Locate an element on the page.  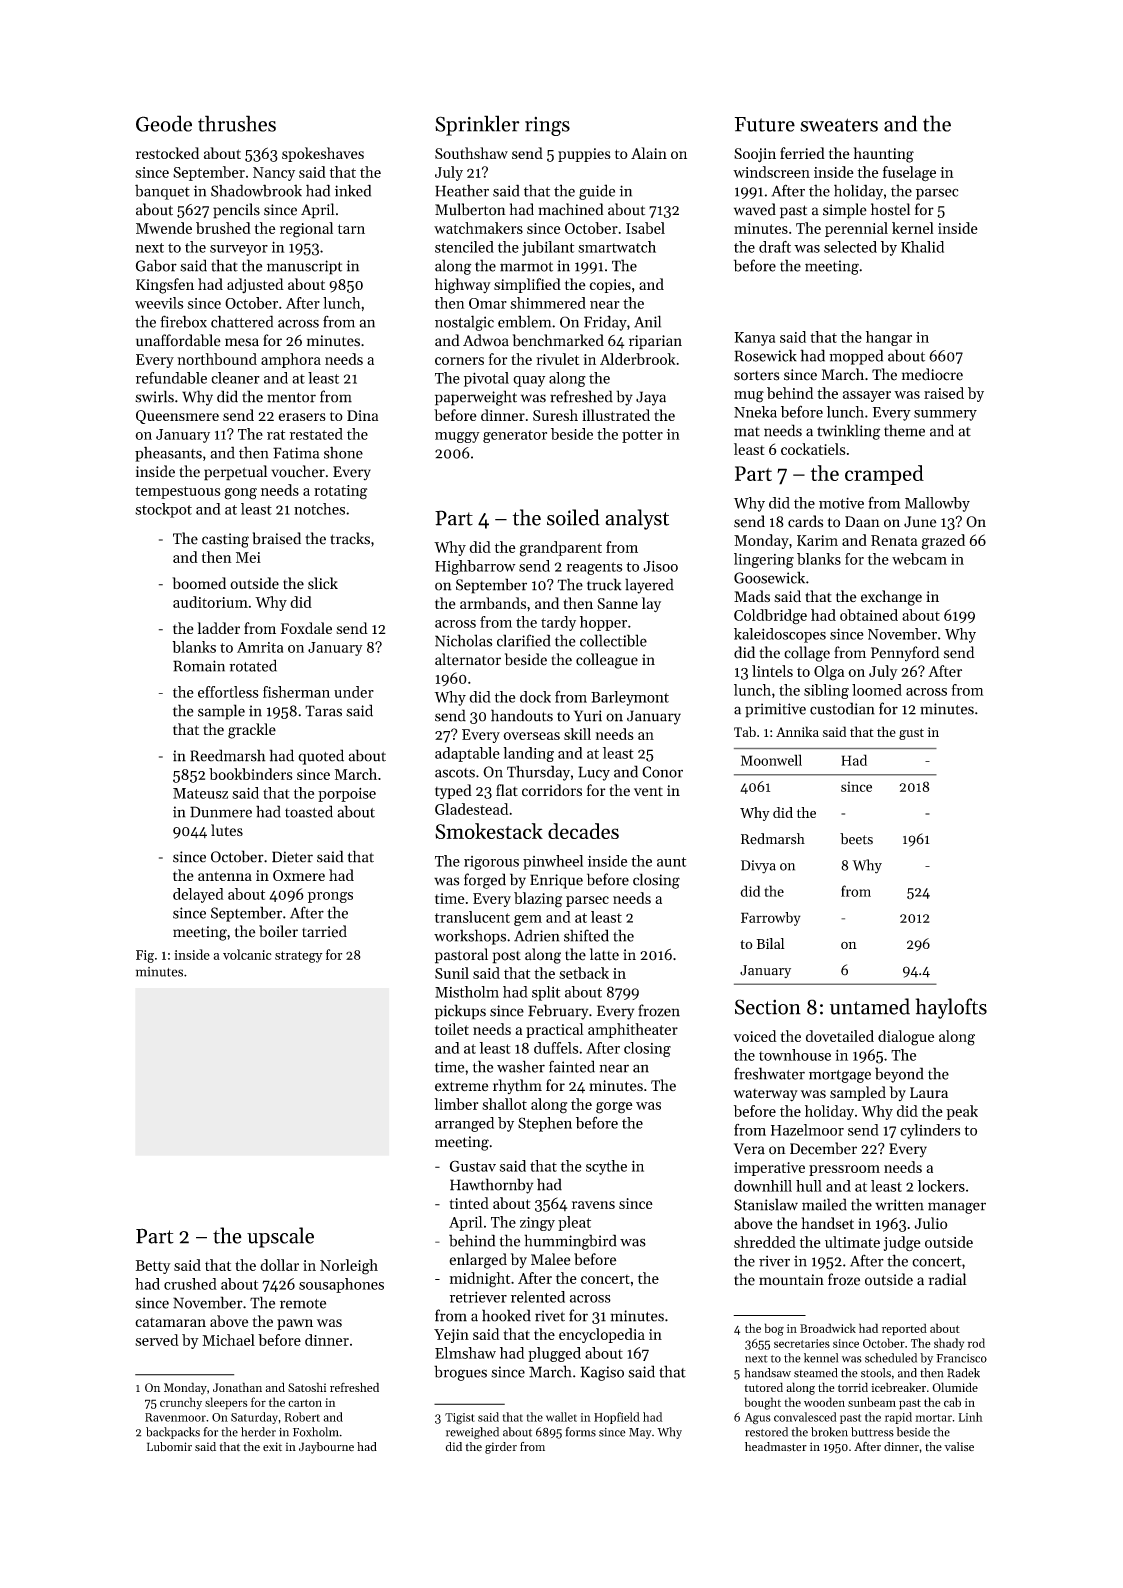
Farrowby is located at coordinates (771, 919).
